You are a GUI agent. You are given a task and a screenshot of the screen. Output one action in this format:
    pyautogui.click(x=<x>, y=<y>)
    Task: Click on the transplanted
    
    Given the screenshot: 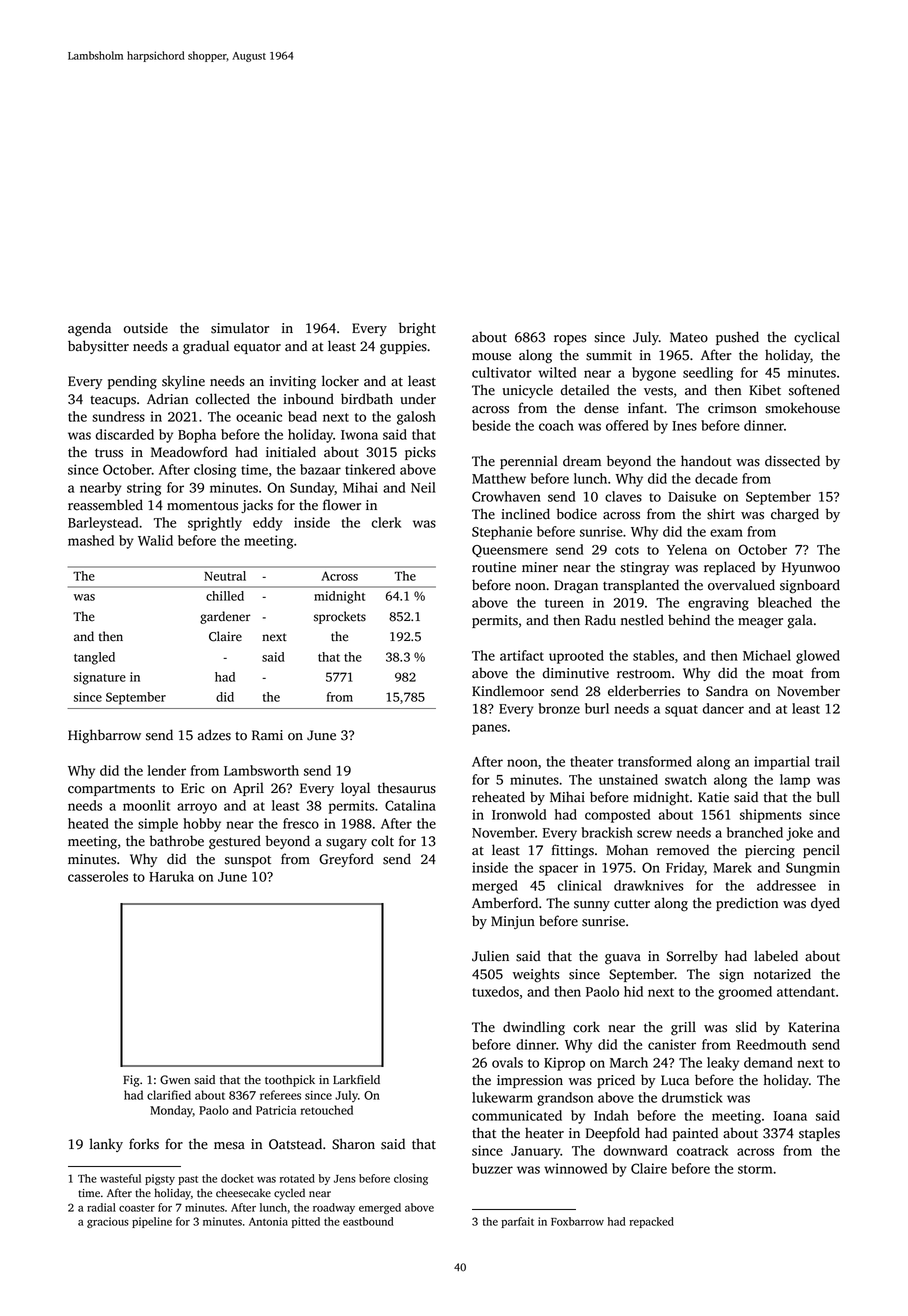 What is the action you would take?
    pyautogui.click(x=641, y=586)
